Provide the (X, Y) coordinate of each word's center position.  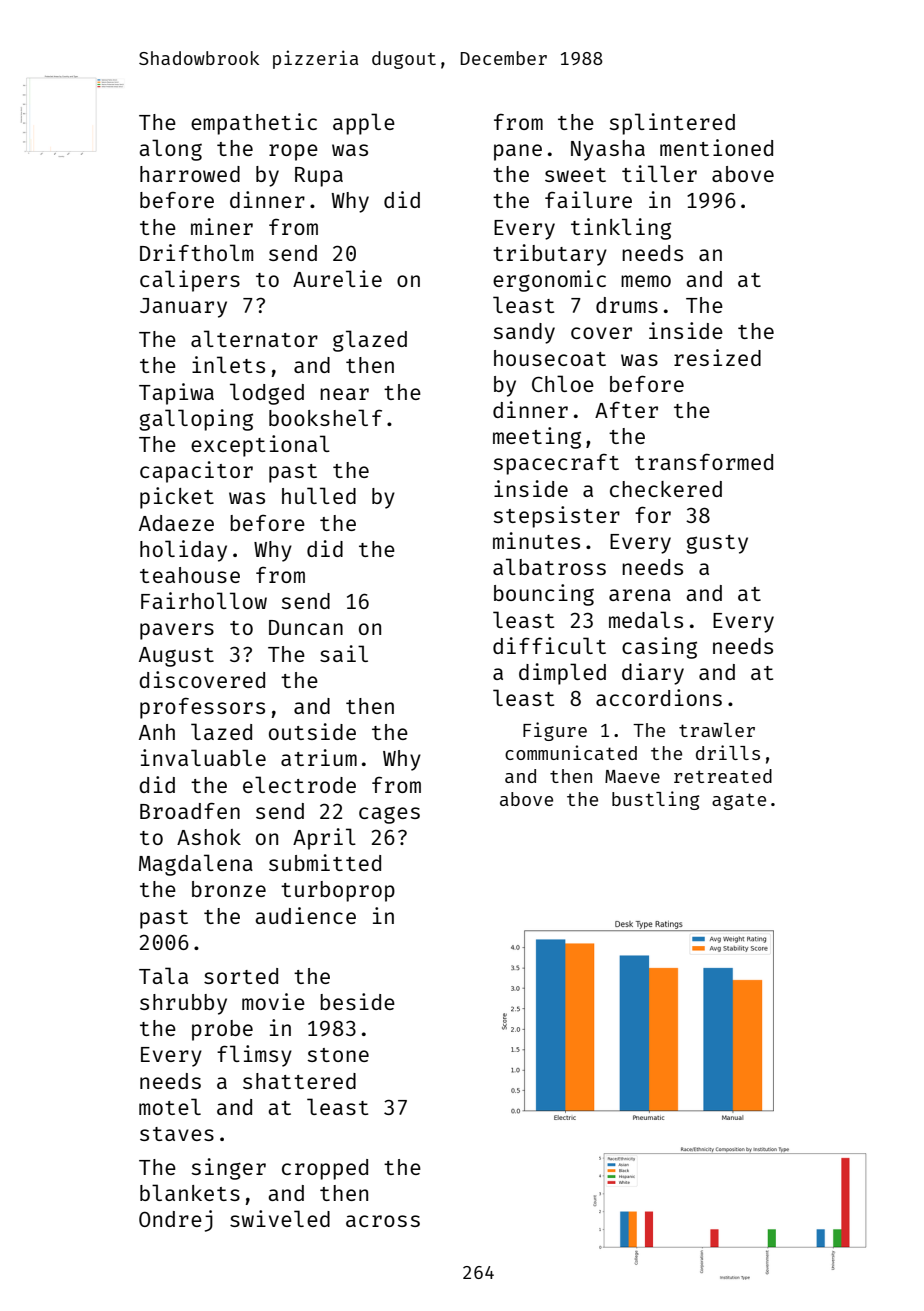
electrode (299, 784)
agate (739, 801)
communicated (571, 752)
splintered (672, 124)
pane (518, 152)
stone (338, 1055)
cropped (325, 1169)
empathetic (254, 124)
